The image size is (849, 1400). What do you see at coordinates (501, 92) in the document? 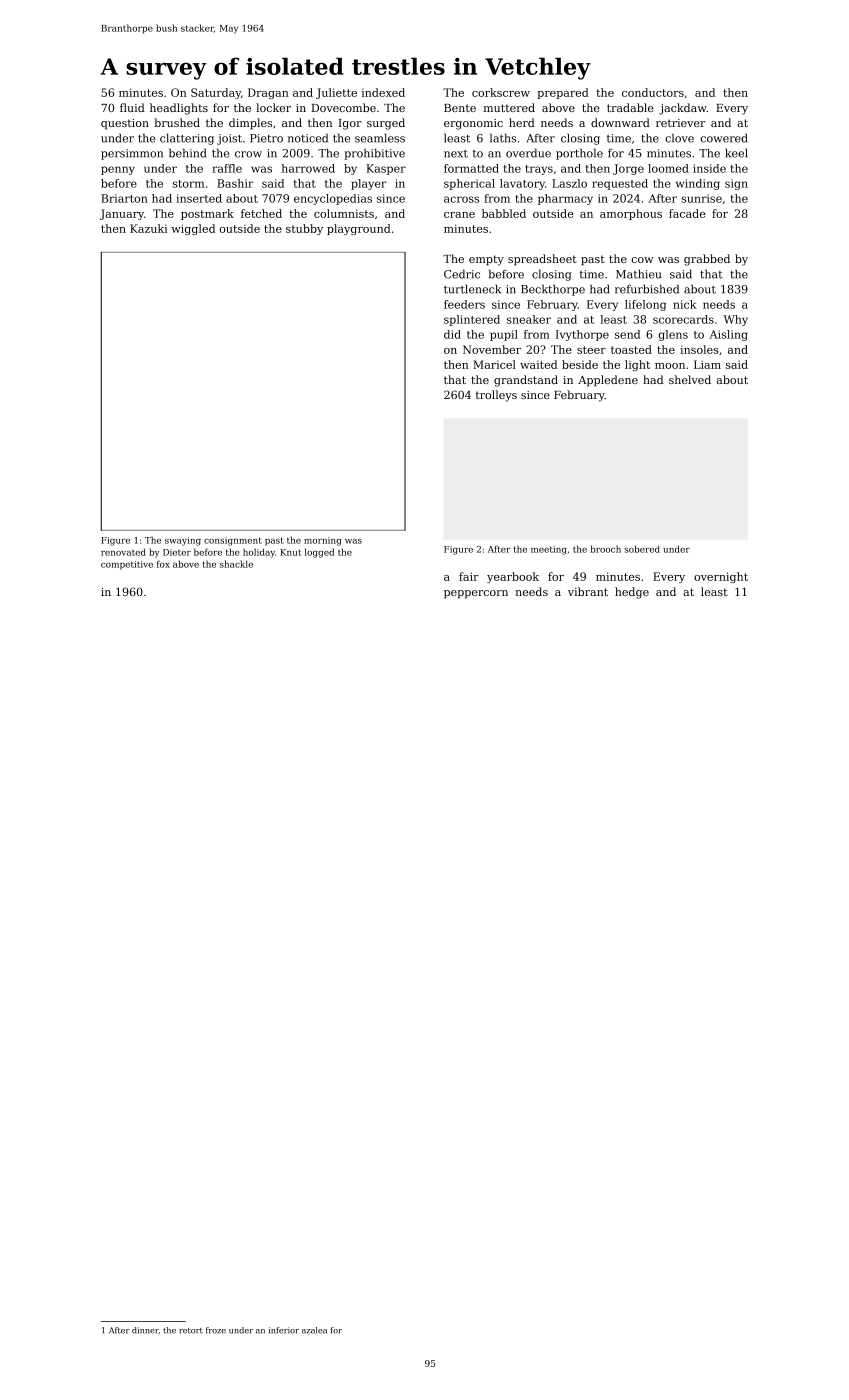
I see `corkscrew` at bounding box center [501, 92].
